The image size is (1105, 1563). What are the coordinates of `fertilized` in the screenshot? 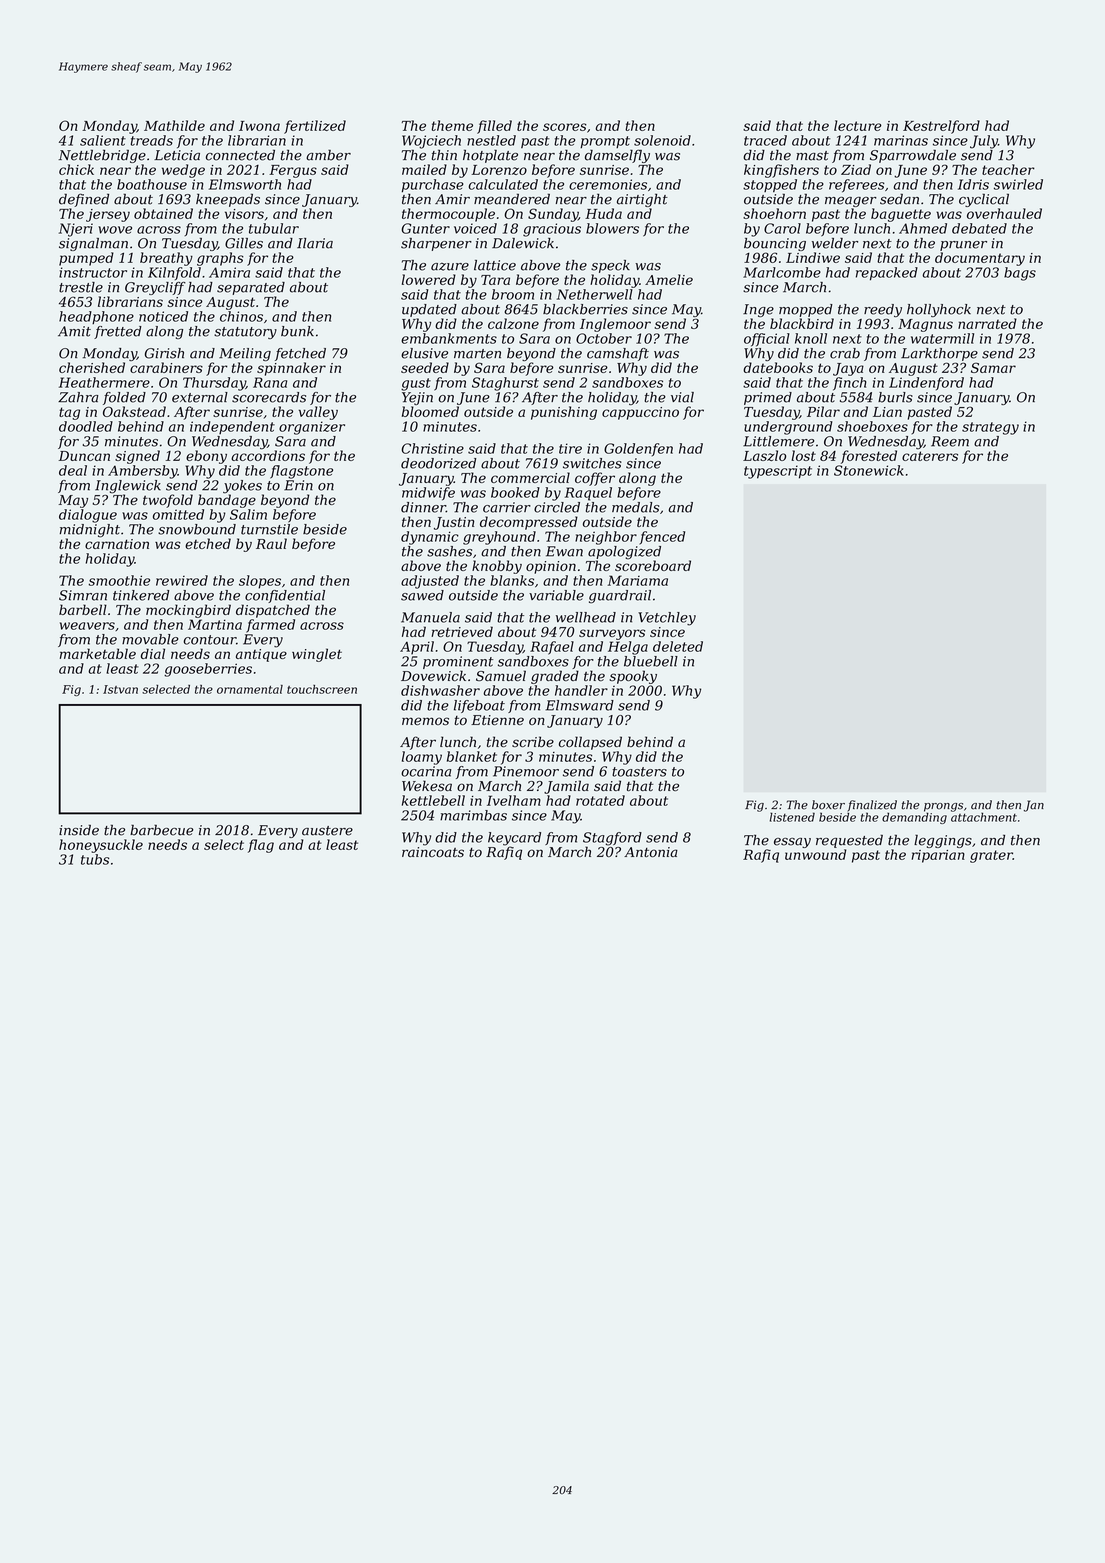 It's located at (315, 127).
